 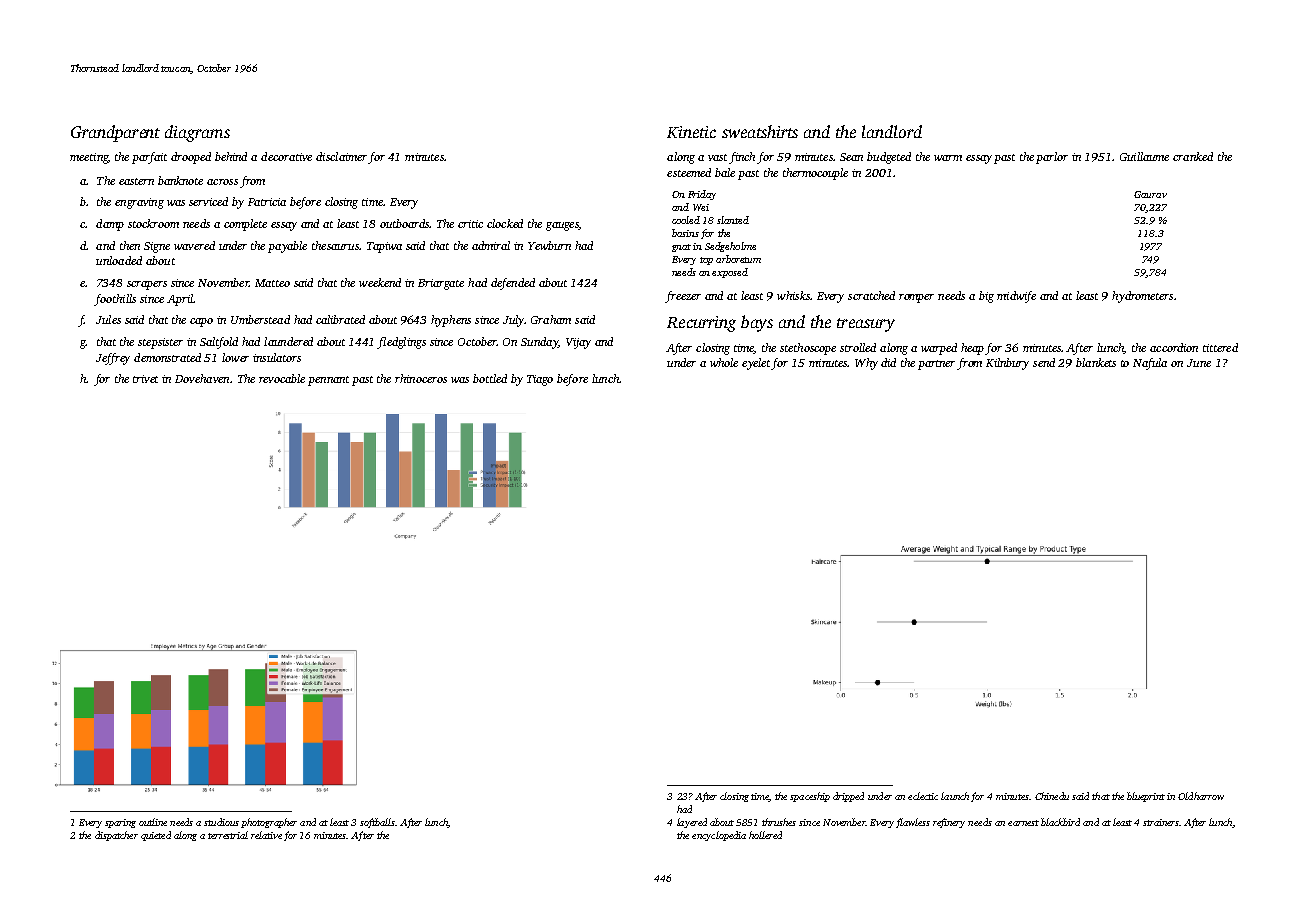 What do you see at coordinates (1201, 796) in the image?
I see `Oldharrow` at bounding box center [1201, 796].
